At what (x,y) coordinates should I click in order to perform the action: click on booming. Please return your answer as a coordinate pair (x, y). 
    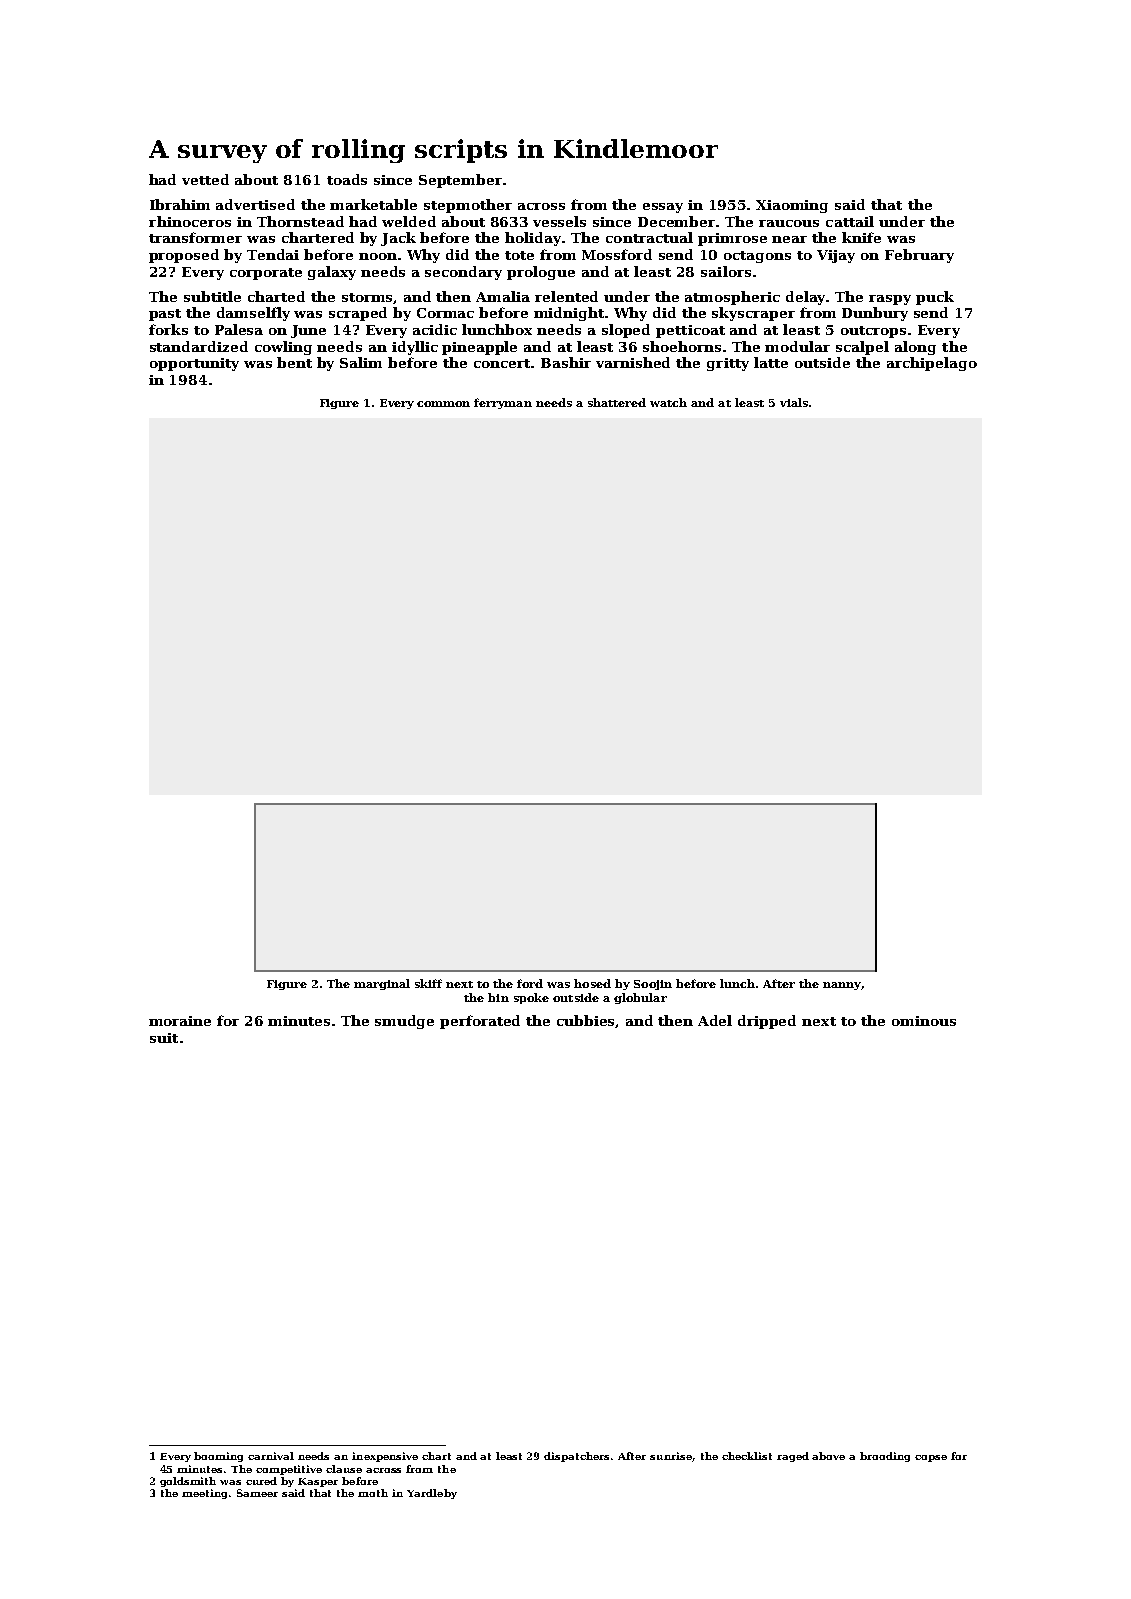
    Looking at the image, I should click on (218, 1457).
